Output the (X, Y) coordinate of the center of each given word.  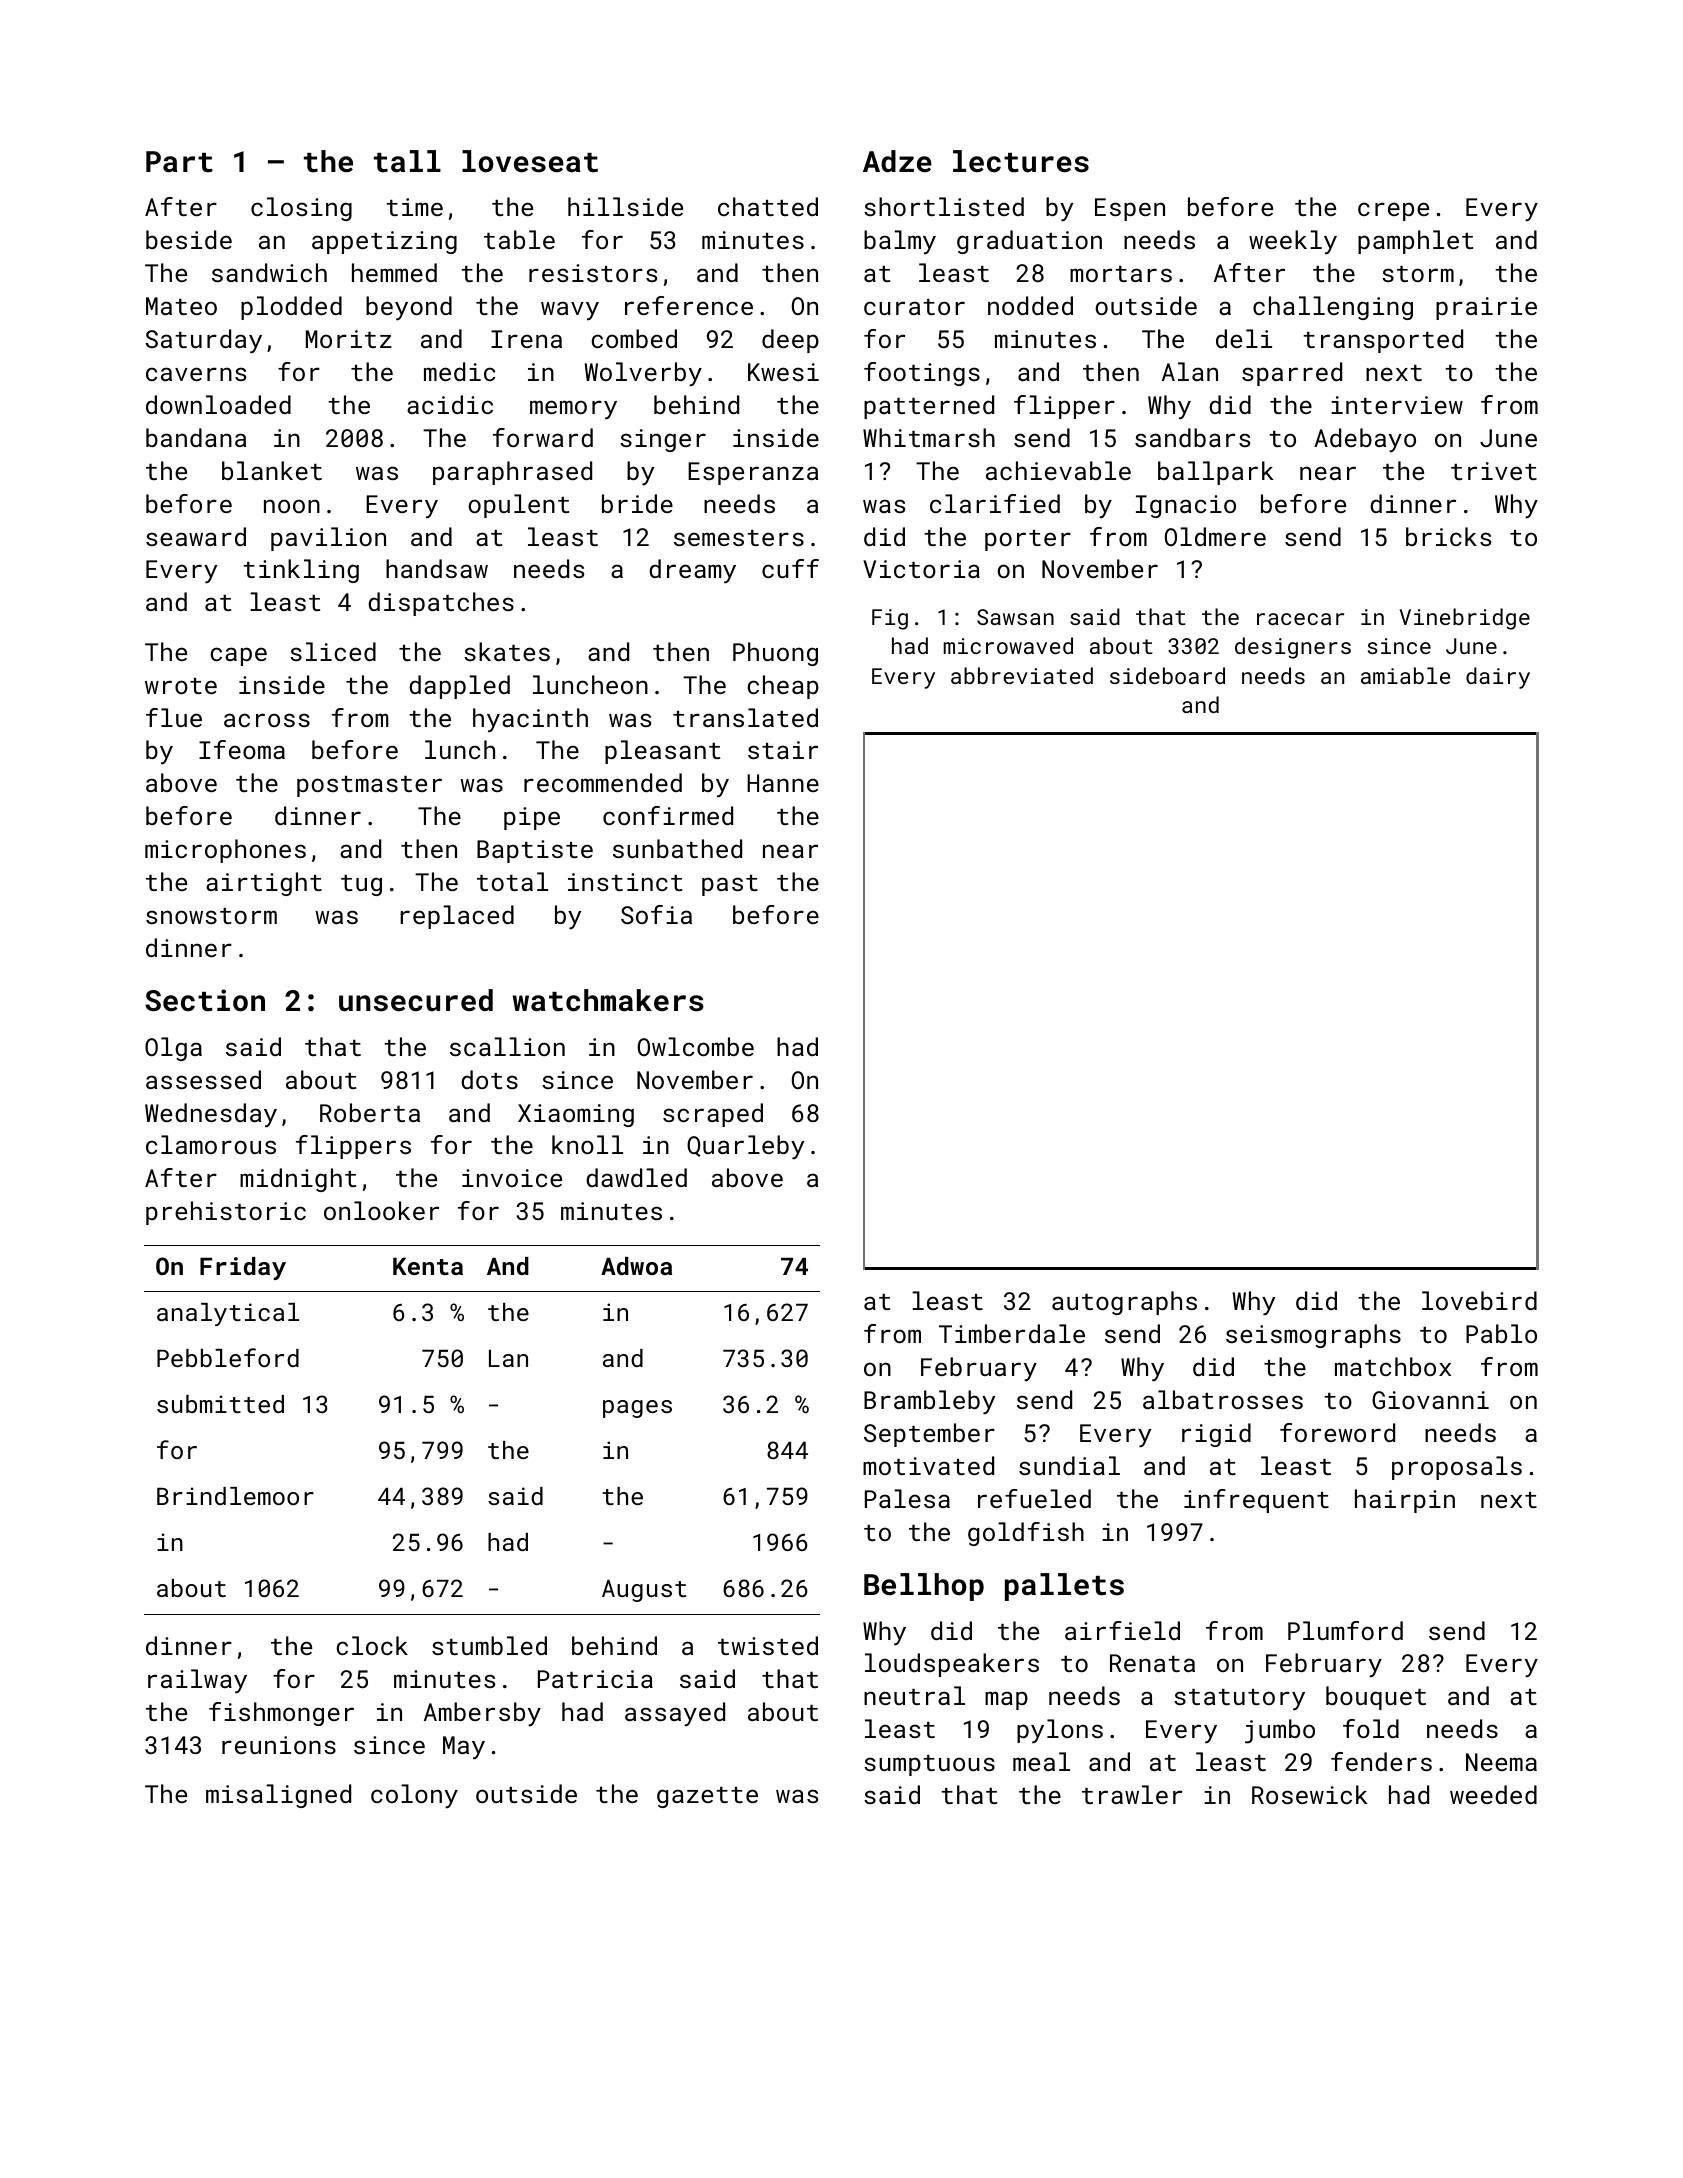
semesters (739, 538)
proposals (1457, 1468)
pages (637, 1409)
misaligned (278, 1796)
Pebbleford (228, 1357)
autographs (1124, 1303)
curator (914, 307)
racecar (1300, 619)
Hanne (783, 783)
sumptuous (929, 1765)
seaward (196, 536)
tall (407, 161)
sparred (1292, 374)
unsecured (416, 1000)
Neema (1501, 1762)
